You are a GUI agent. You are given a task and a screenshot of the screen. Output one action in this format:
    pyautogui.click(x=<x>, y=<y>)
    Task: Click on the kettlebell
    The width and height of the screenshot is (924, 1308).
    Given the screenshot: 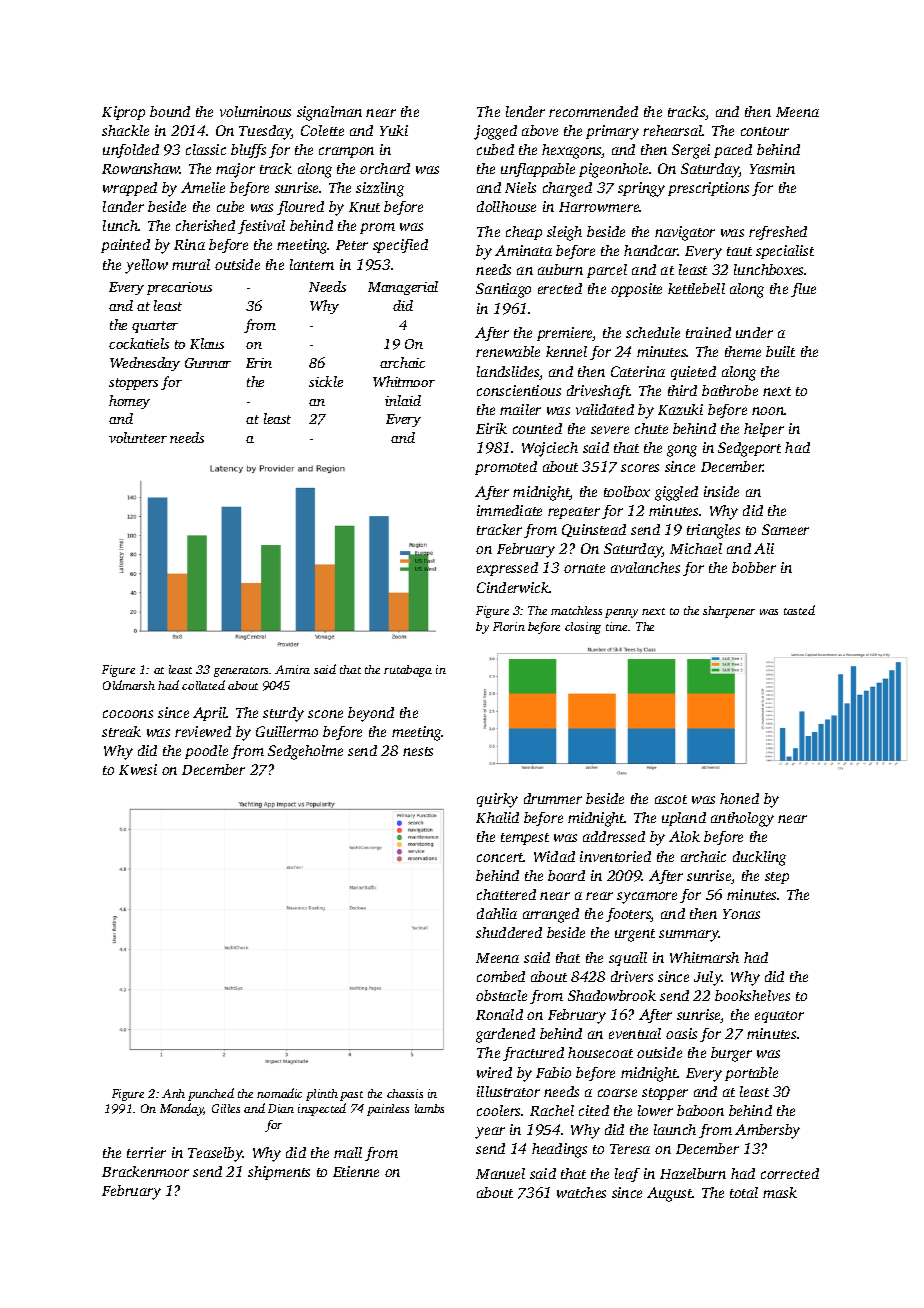 What is the action you would take?
    pyautogui.click(x=696, y=288)
